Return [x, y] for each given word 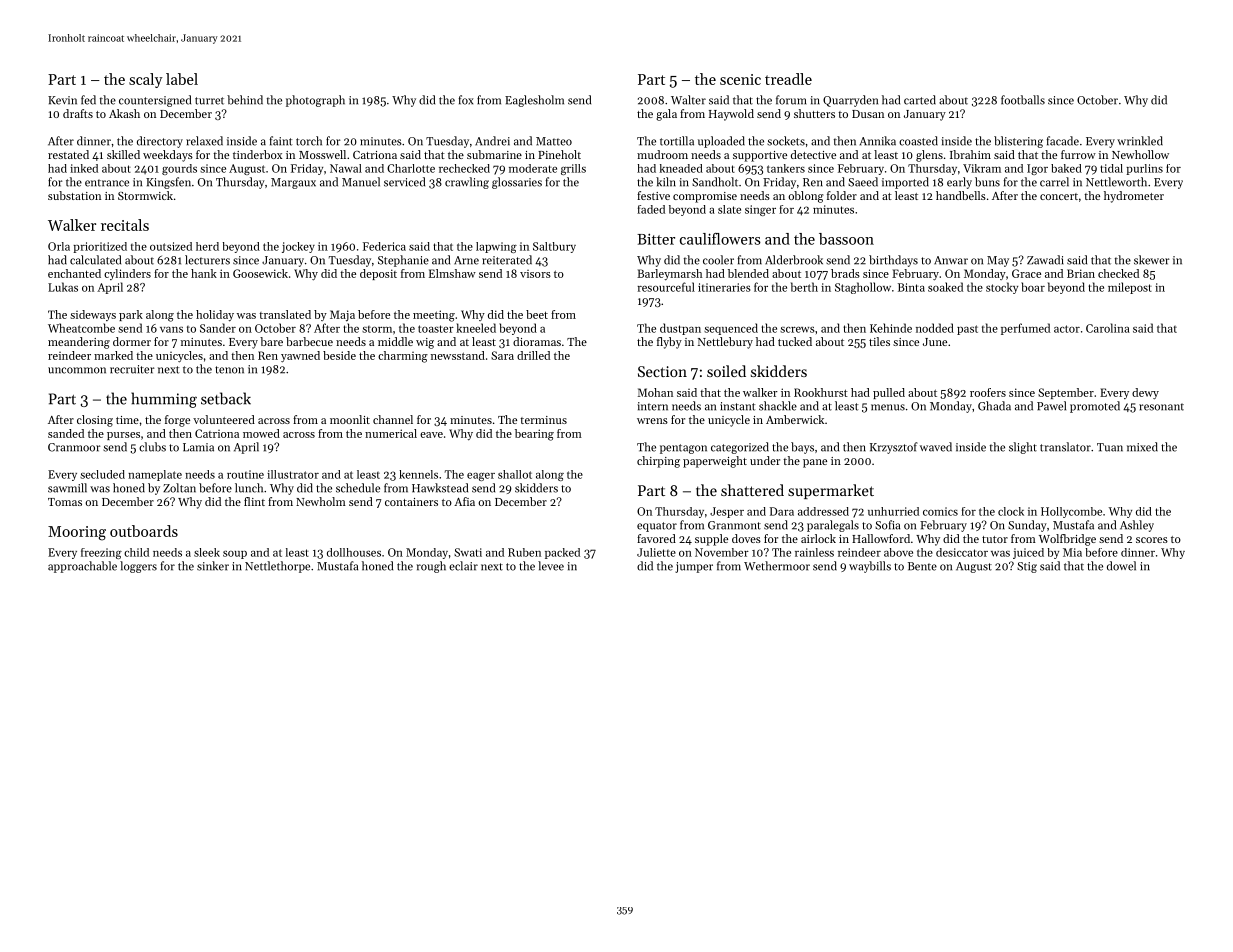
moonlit [350, 419]
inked [84, 168]
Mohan [655, 392]
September [1066, 393]
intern [652, 406]
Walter [688, 100]
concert [1059, 196]
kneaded [681, 168]
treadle [788, 79]
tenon [229, 370]
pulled [889, 393]
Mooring [77, 533]
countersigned [155, 101]
